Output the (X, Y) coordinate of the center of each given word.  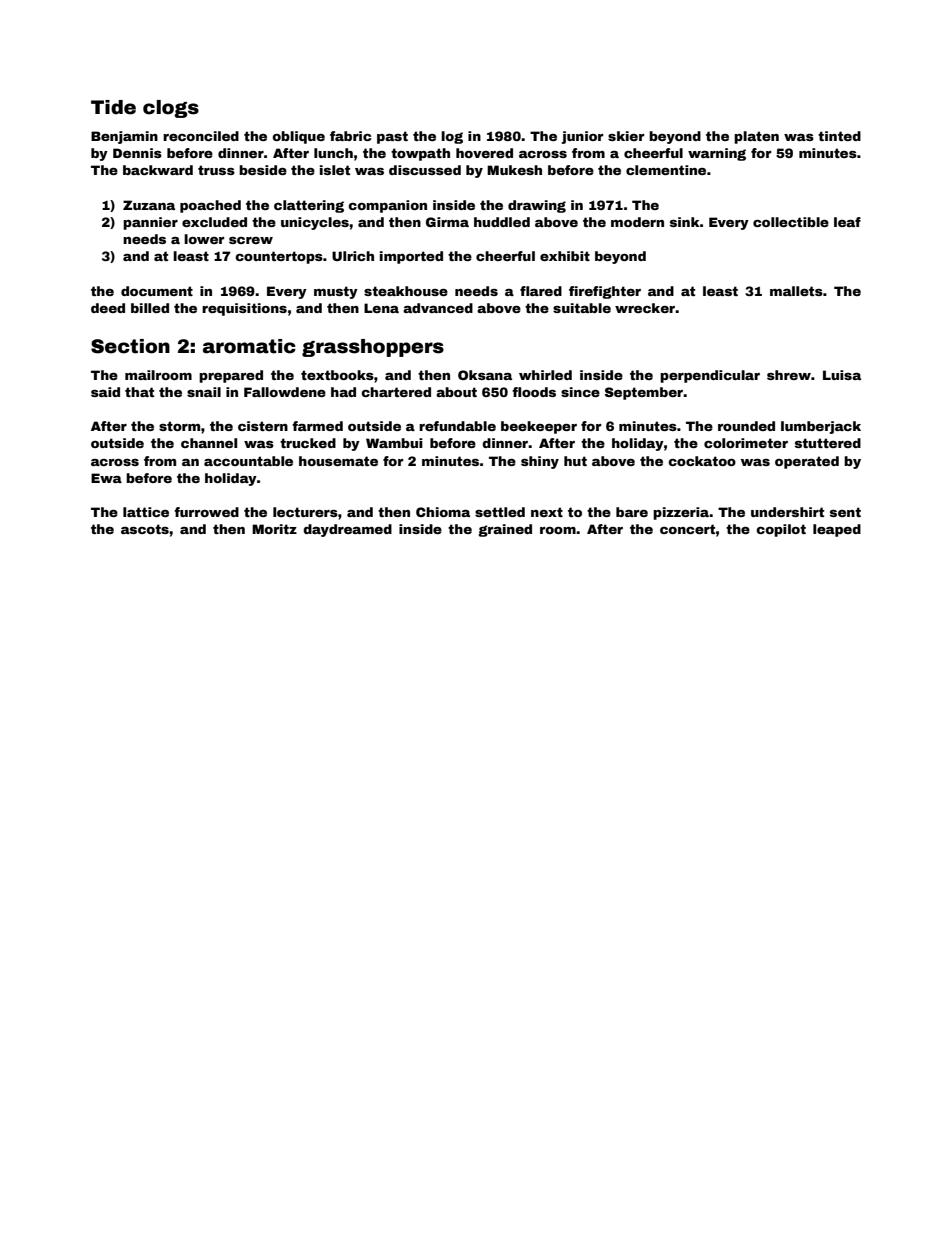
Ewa (106, 478)
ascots (145, 529)
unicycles (315, 223)
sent (845, 512)
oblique (298, 137)
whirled (545, 375)
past (392, 137)
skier (626, 136)
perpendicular (710, 376)
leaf (847, 222)
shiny (540, 462)
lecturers (305, 512)
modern (637, 222)
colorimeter (746, 443)
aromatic (249, 346)
